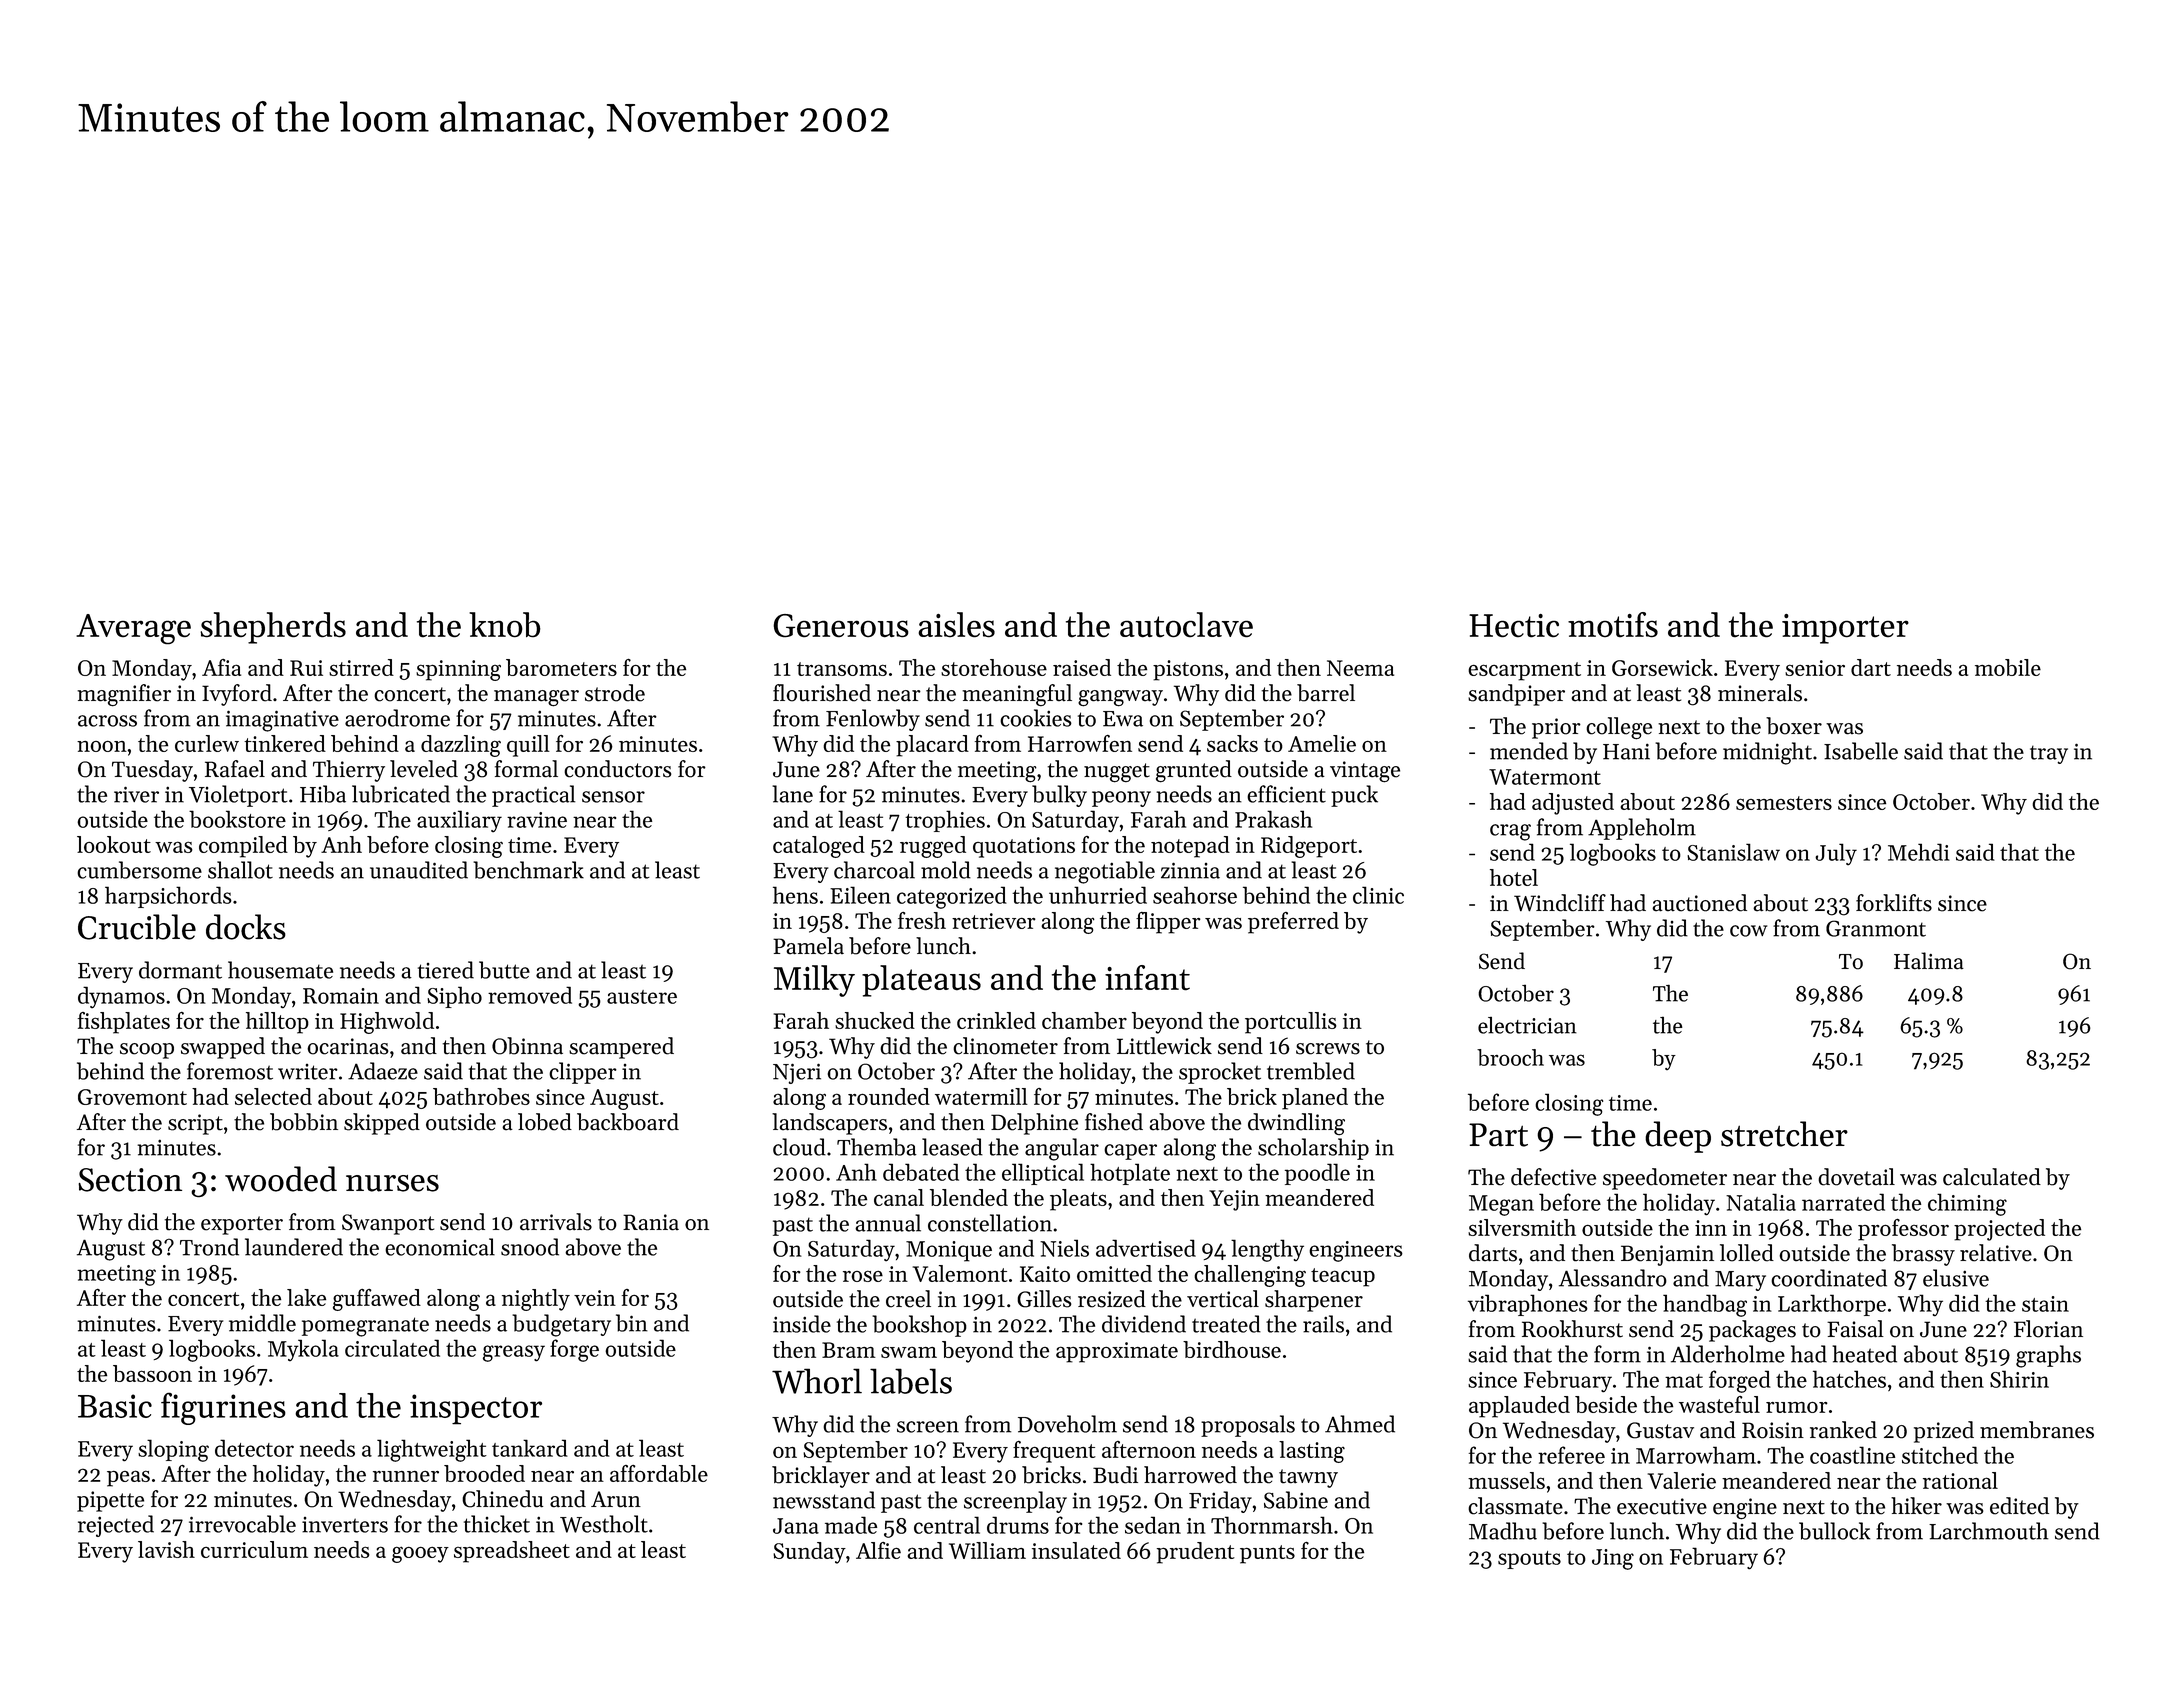 The width and height of the screenshot is (2178, 1683). What do you see at coordinates (956, 624) in the screenshot?
I see `aisles` at bounding box center [956, 624].
